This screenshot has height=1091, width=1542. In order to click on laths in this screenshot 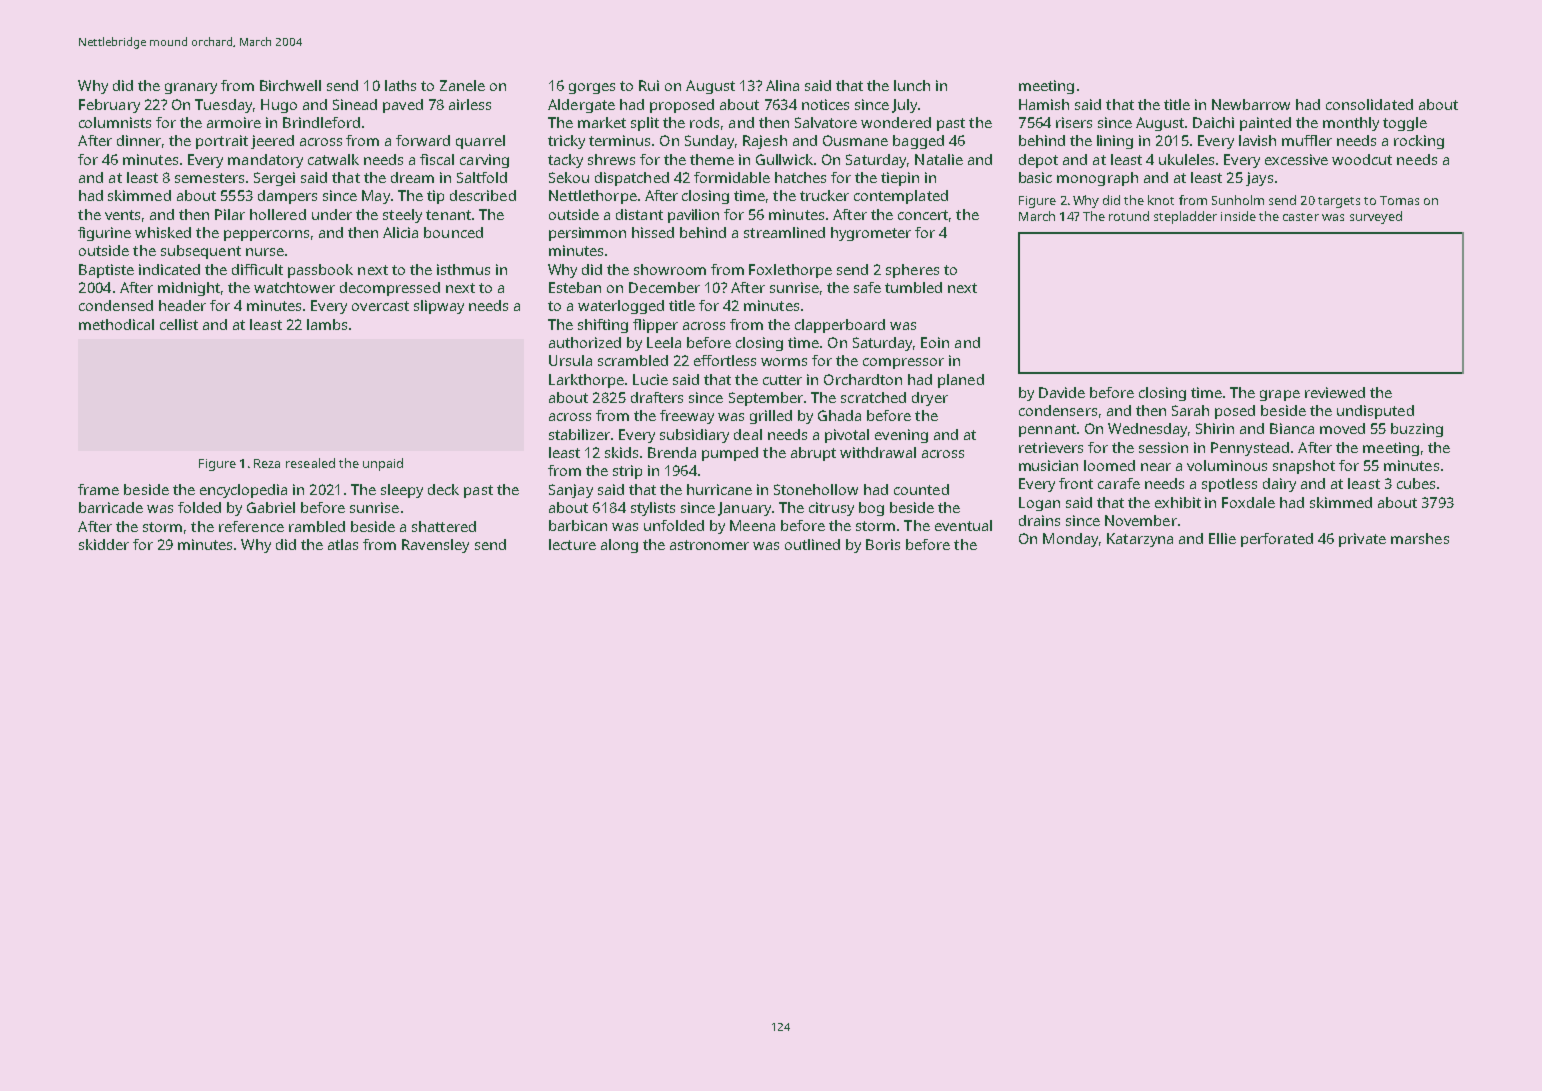, I will do `click(400, 85)`.
